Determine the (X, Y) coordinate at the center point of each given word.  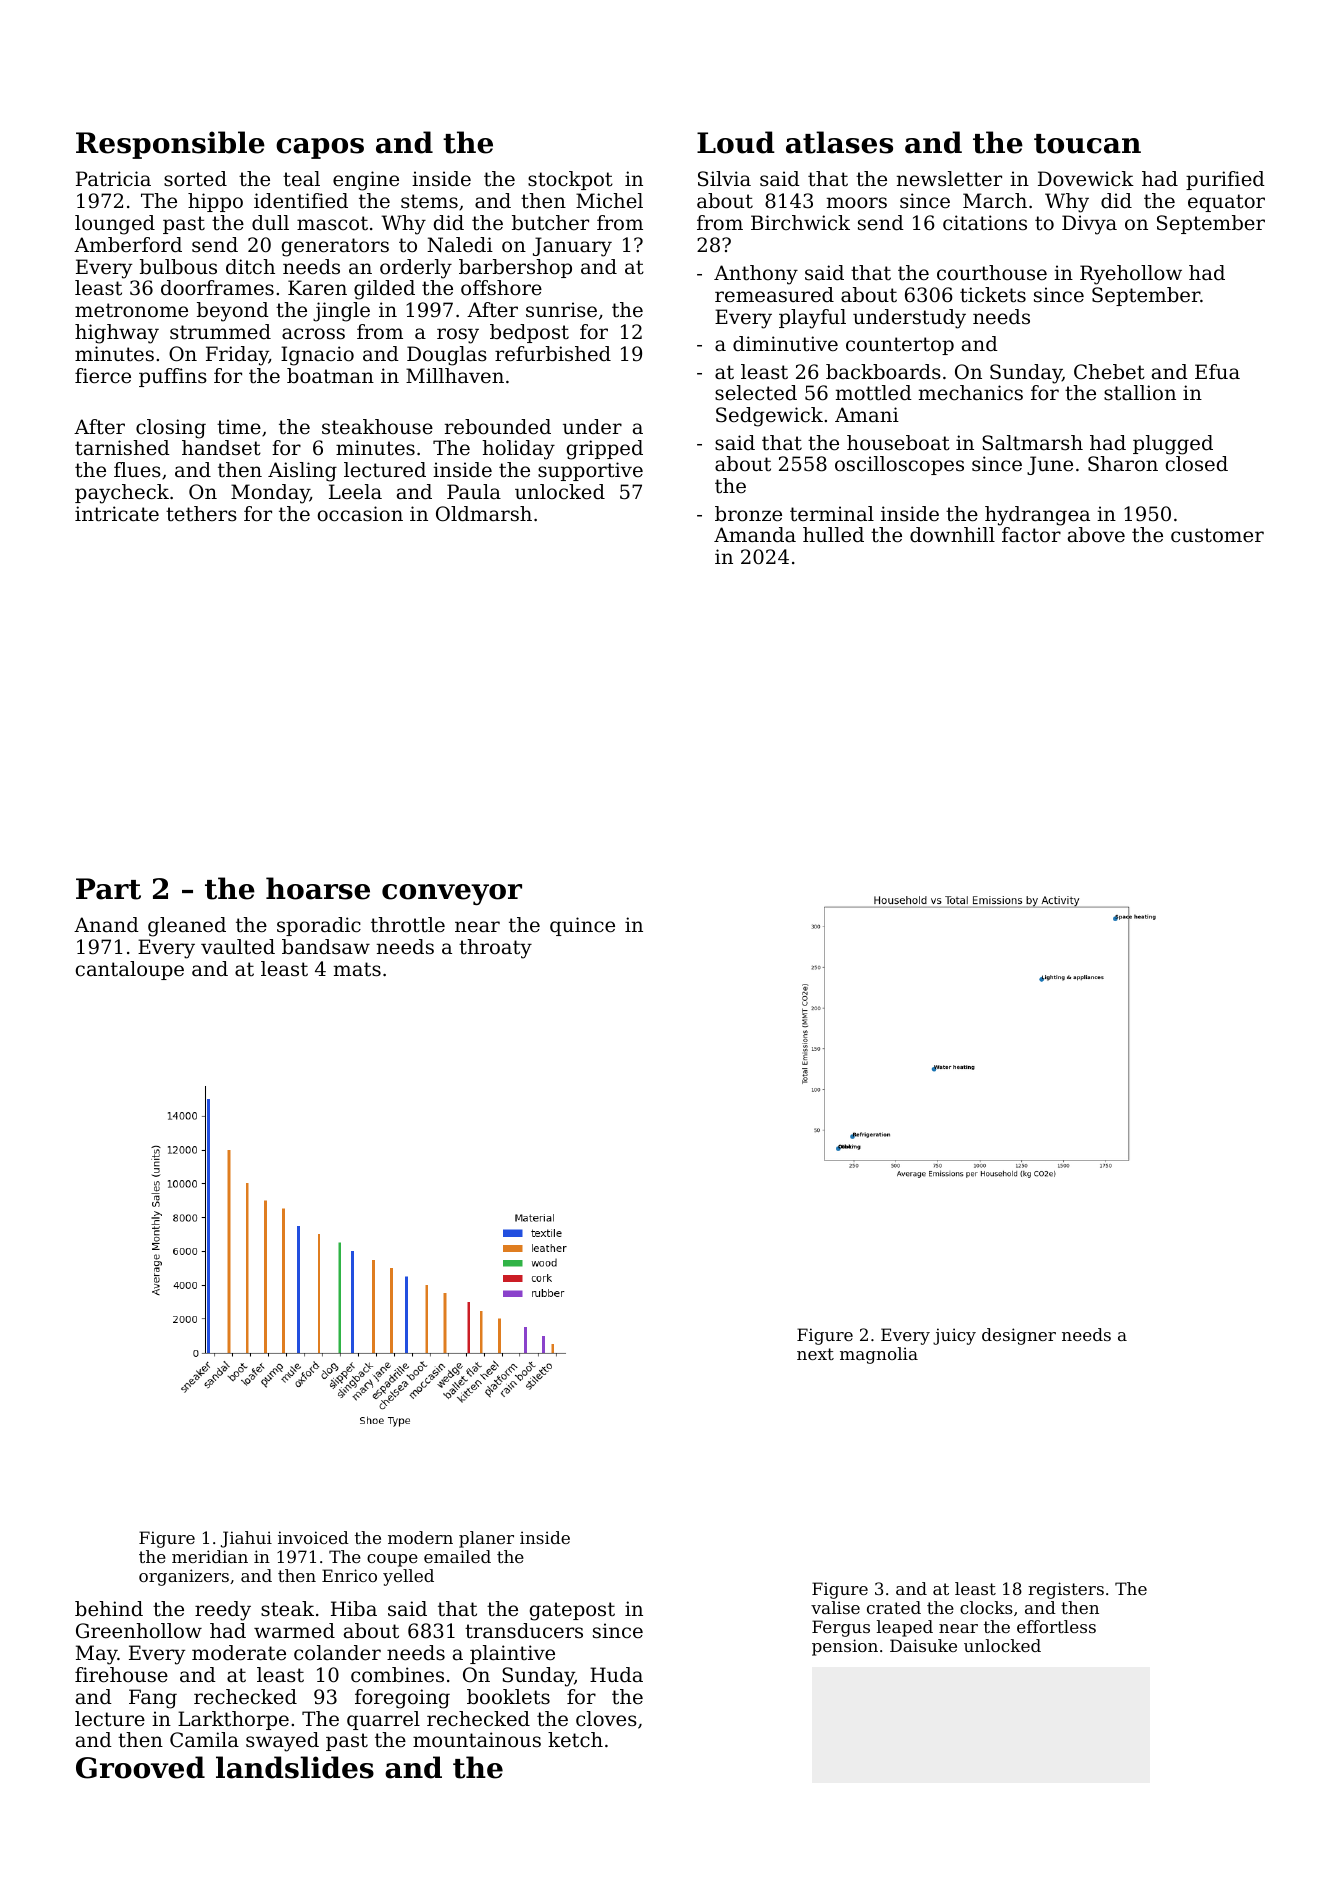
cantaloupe (130, 970)
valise (835, 1607)
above (1096, 535)
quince (582, 926)
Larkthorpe (233, 1720)
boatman (330, 376)
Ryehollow (1131, 275)
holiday (518, 450)
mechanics (971, 393)
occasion (360, 514)
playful (812, 319)
